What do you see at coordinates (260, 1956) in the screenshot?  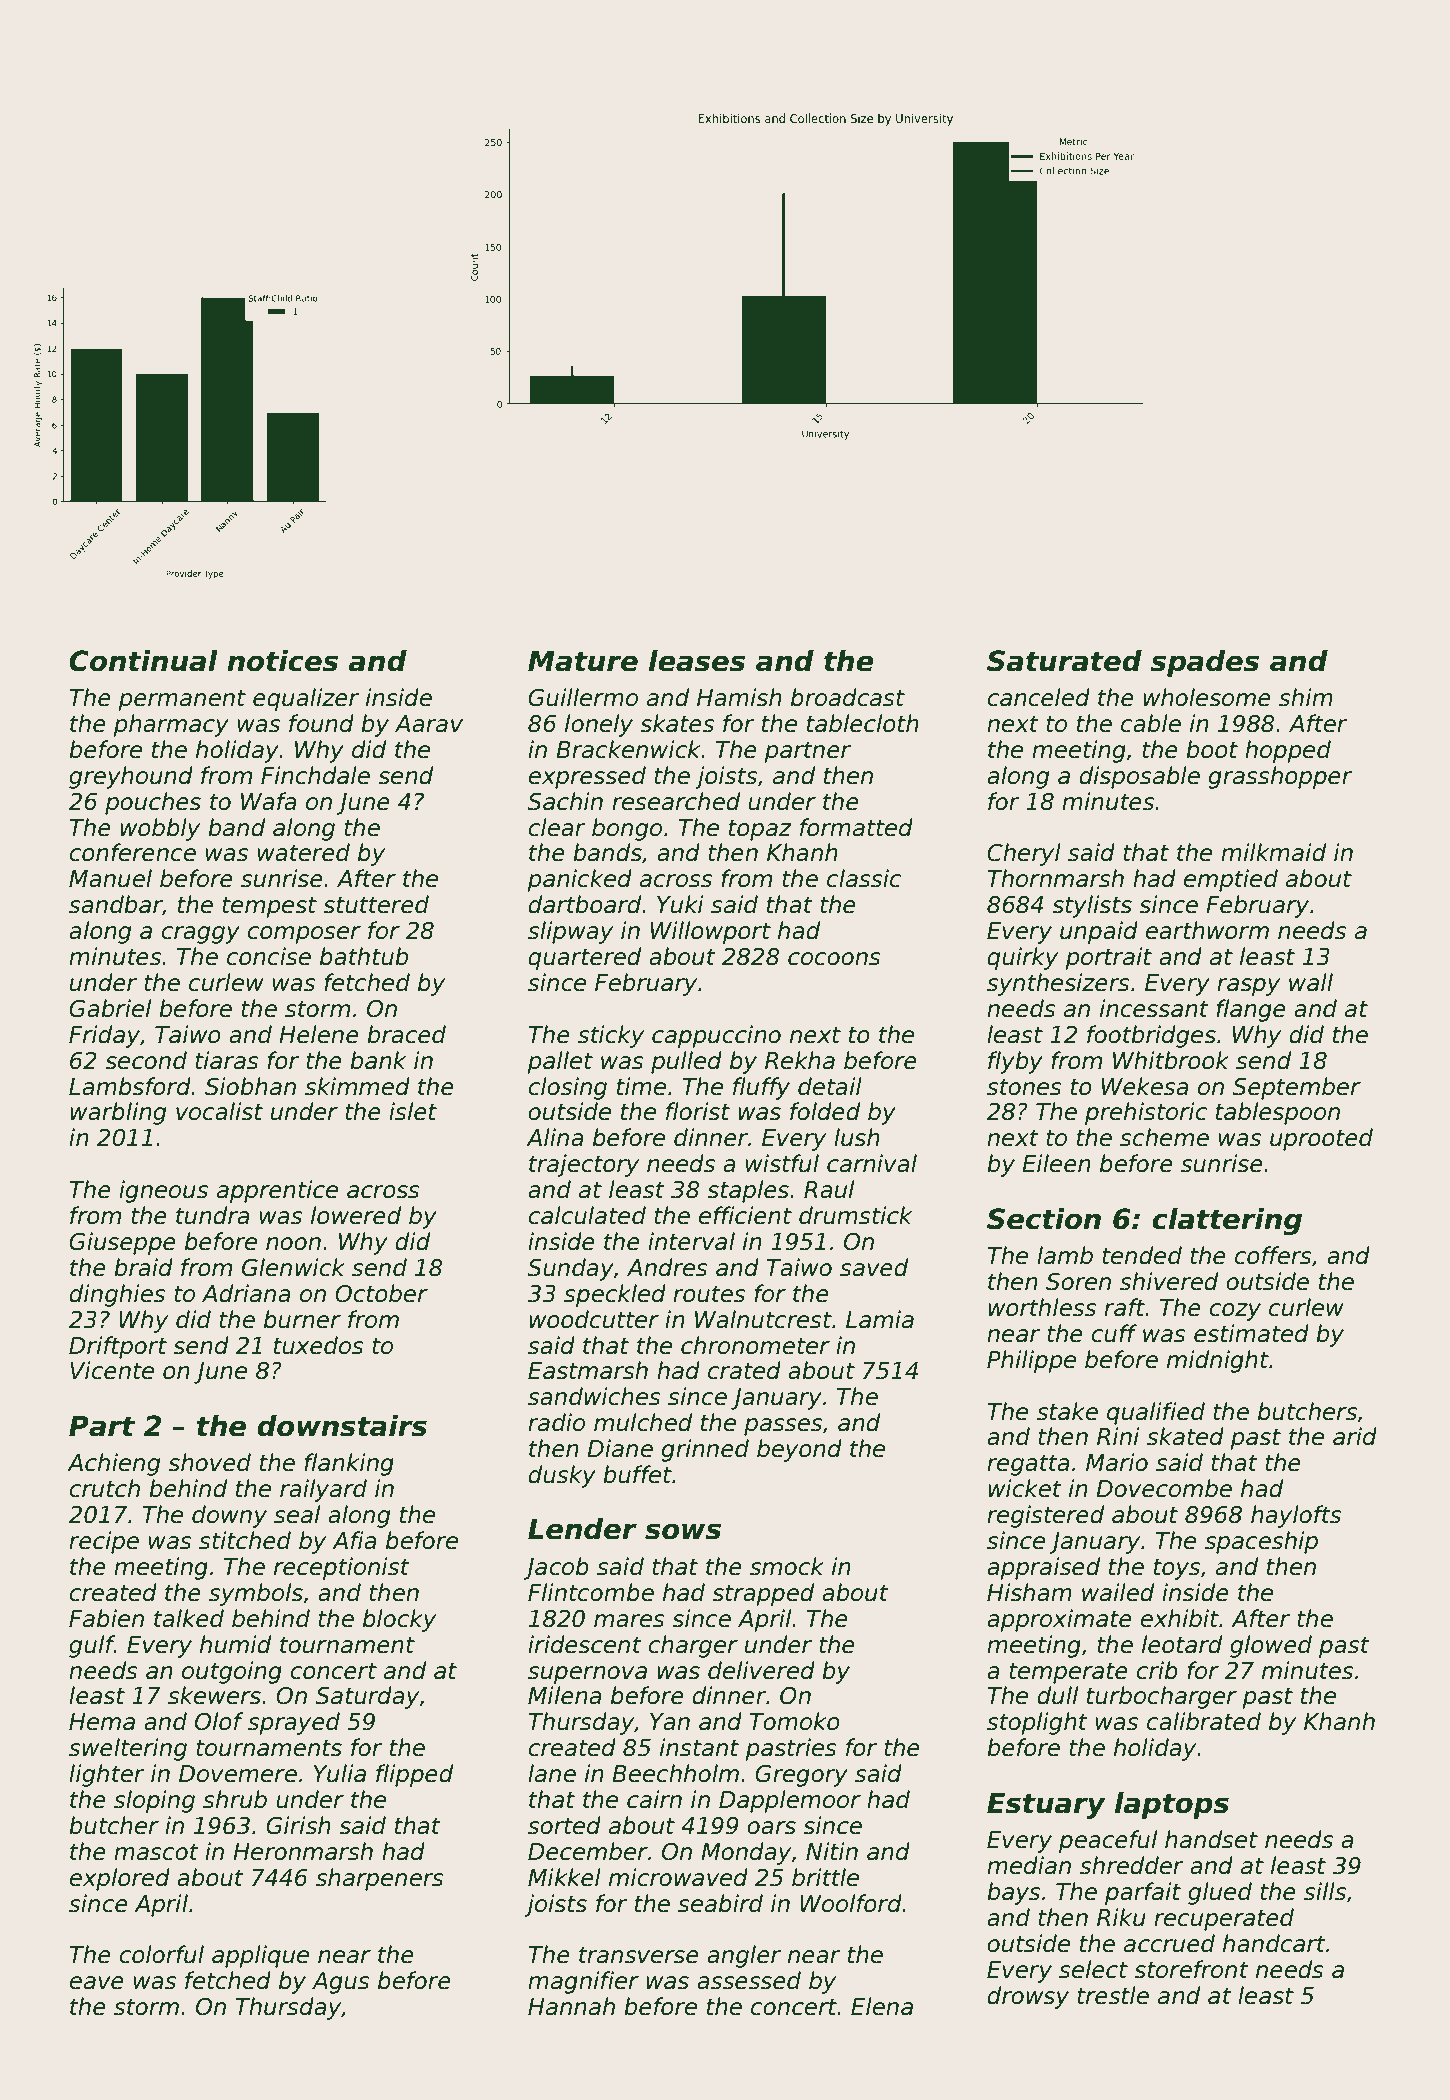 I see `applique` at bounding box center [260, 1956].
